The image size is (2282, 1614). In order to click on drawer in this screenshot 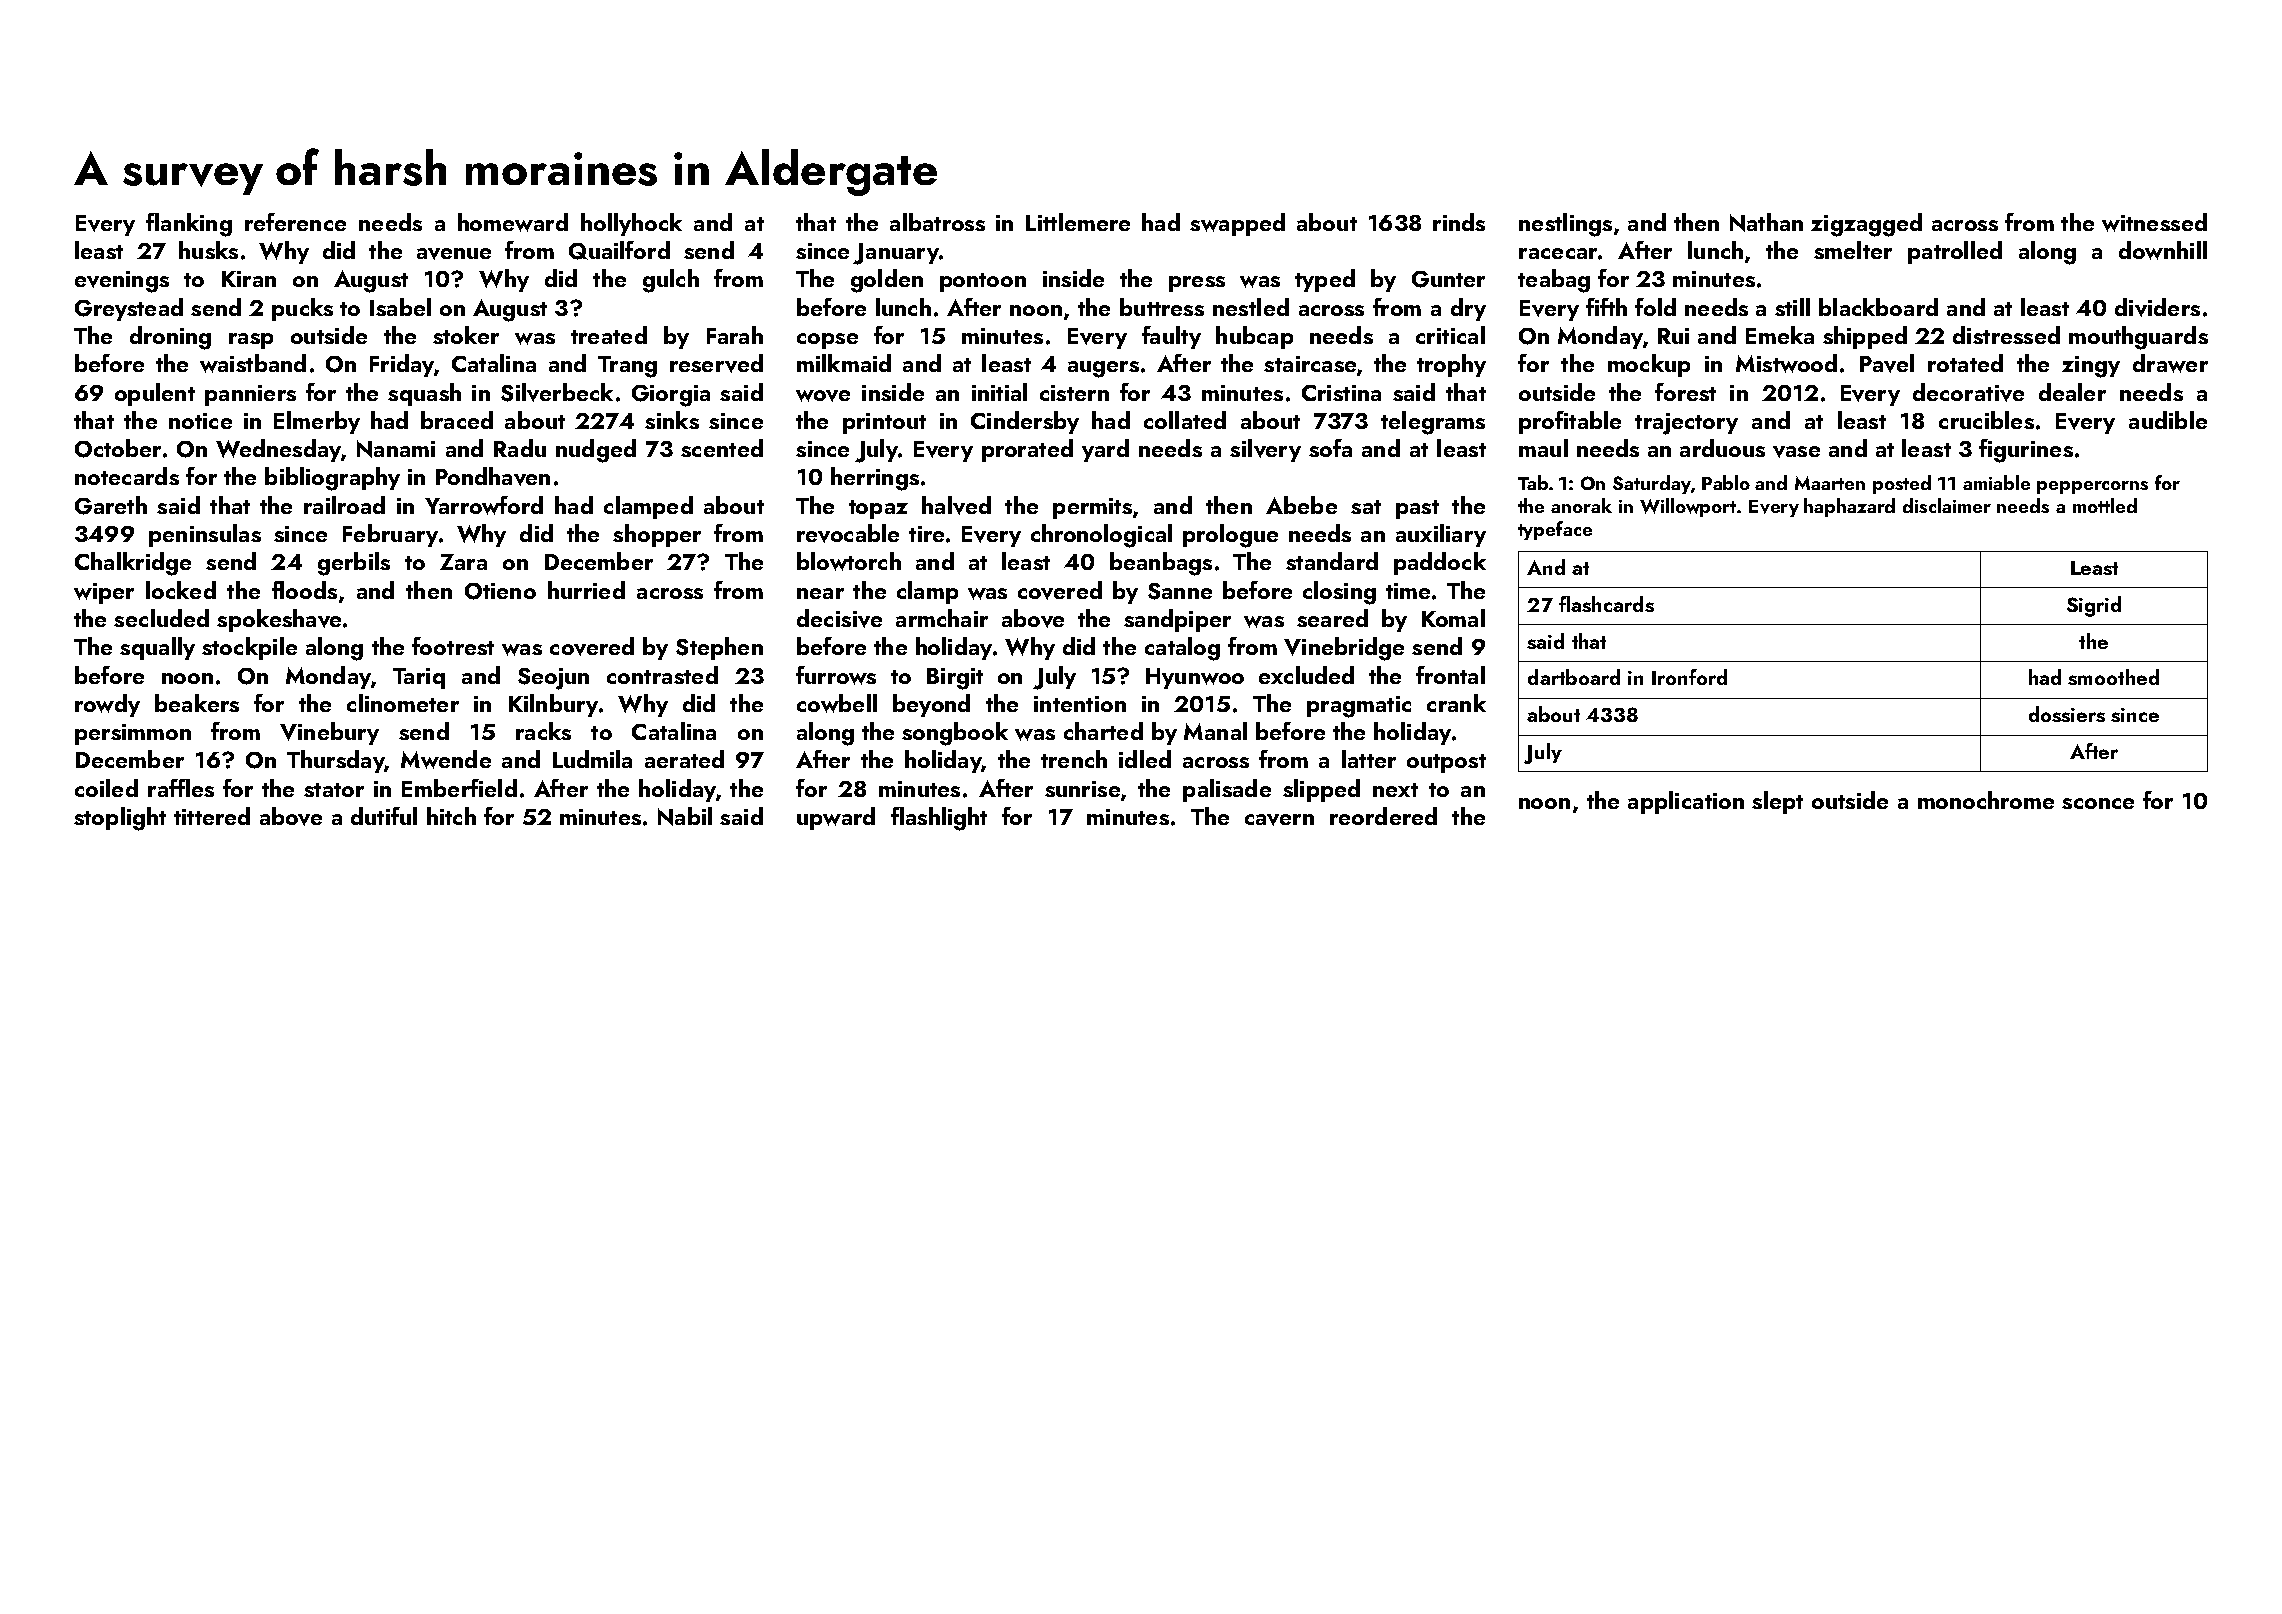, I will do `click(2170, 363)`.
